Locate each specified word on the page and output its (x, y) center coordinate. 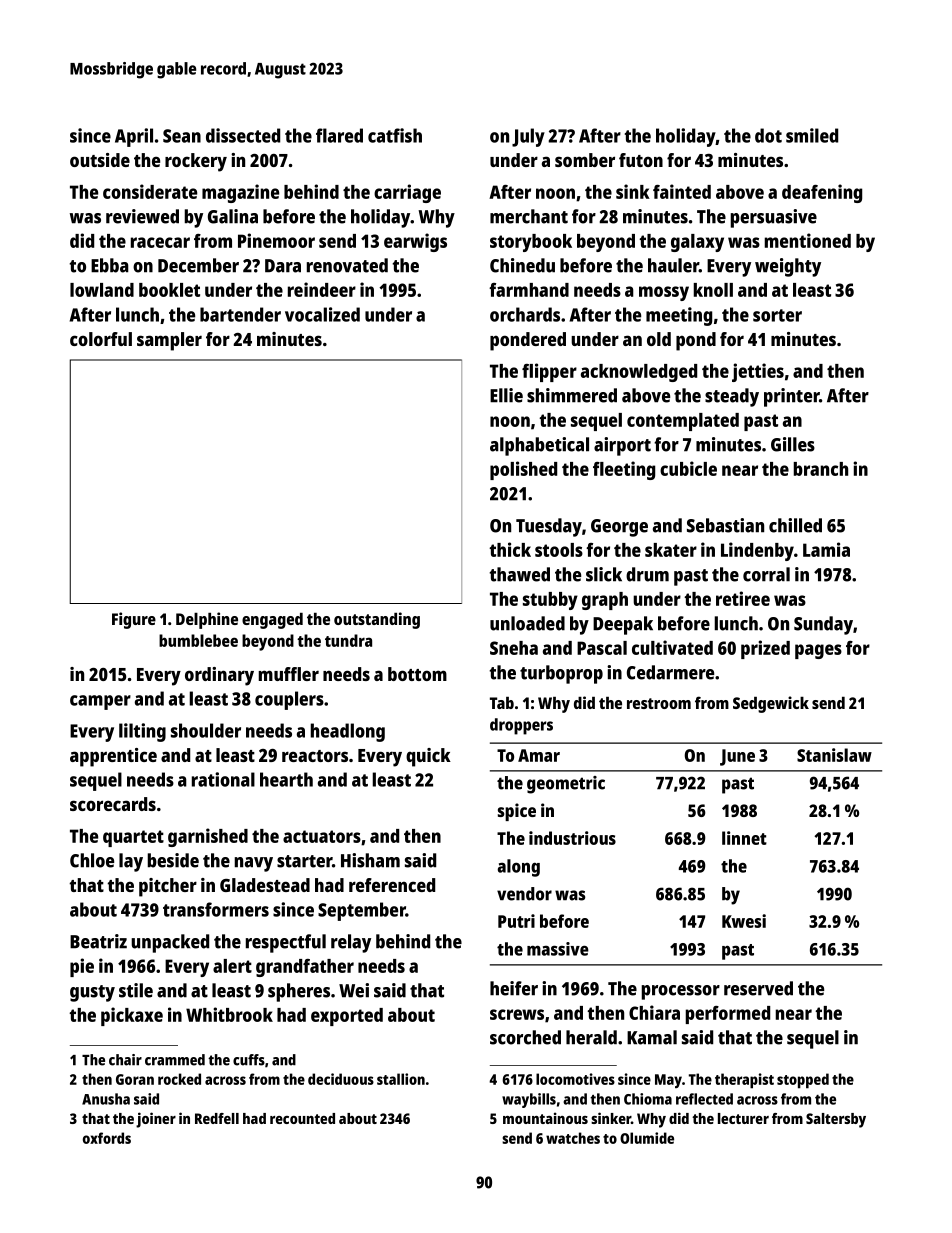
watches (573, 1138)
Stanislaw (834, 755)
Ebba (110, 265)
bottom (417, 674)
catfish (395, 135)
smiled (812, 135)
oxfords (107, 1138)
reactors (315, 756)
